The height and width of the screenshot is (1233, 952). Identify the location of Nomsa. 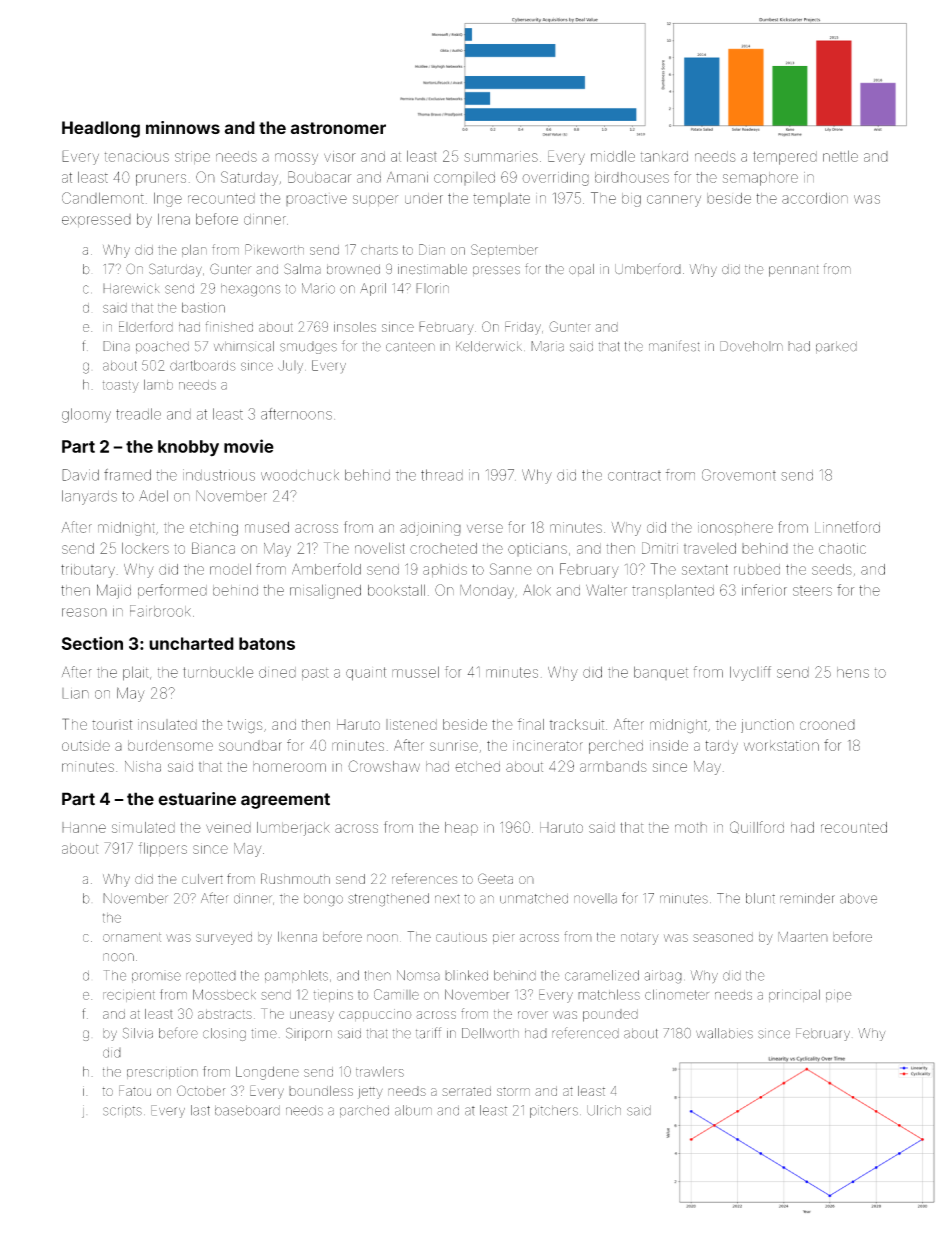
(418, 975).
